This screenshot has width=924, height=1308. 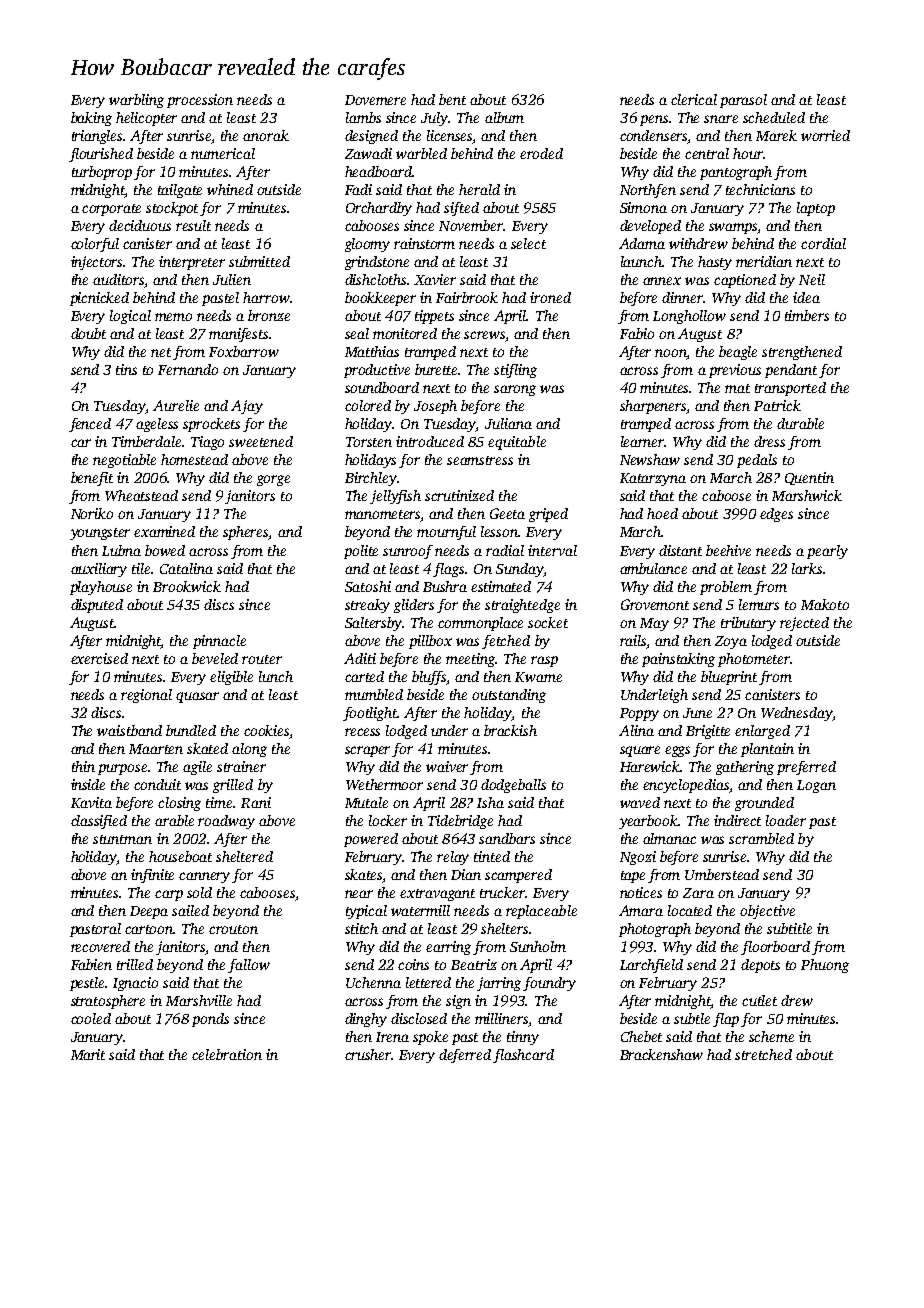 What do you see at coordinates (763, 1054) in the screenshot?
I see `stretched` at bounding box center [763, 1054].
